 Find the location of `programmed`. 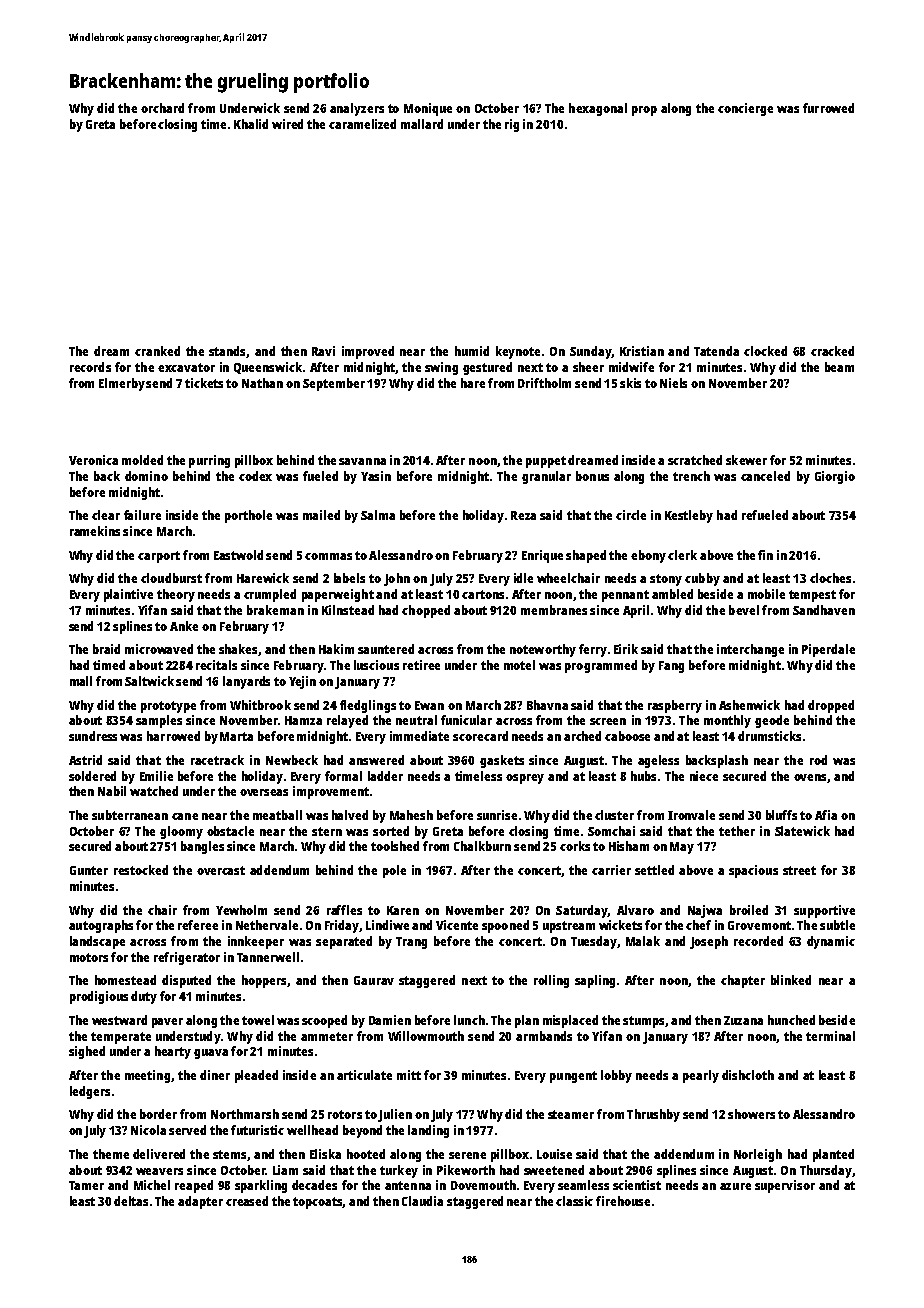

programmed is located at coordinates (601, 666).
